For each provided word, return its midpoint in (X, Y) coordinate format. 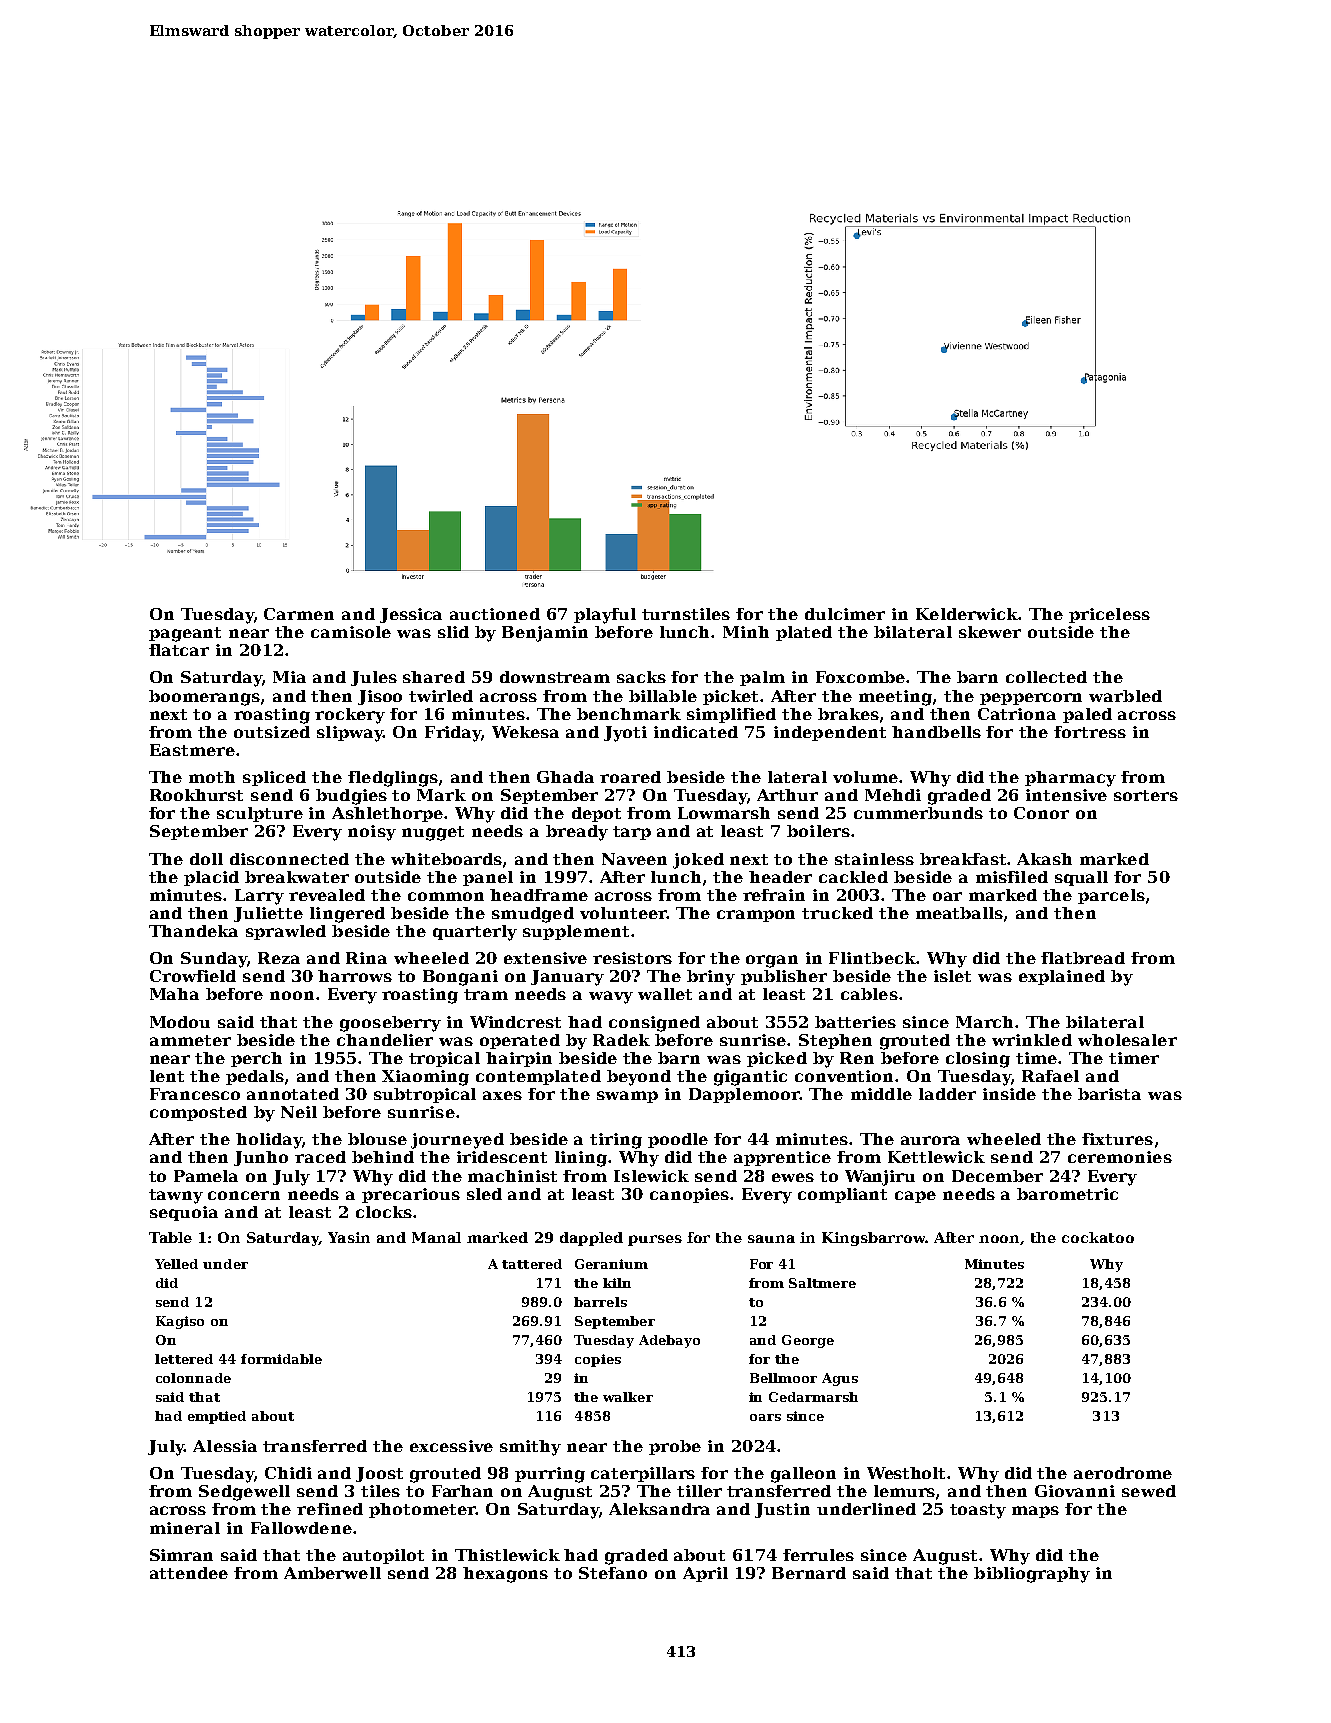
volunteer (623, 913)
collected (1046, 677)
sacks (641, 677)
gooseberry (390, 1024)
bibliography (1032, 1575)
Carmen (299, 614)
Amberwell (332, 1573)
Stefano (613, 1573)
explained (1062, 977)
